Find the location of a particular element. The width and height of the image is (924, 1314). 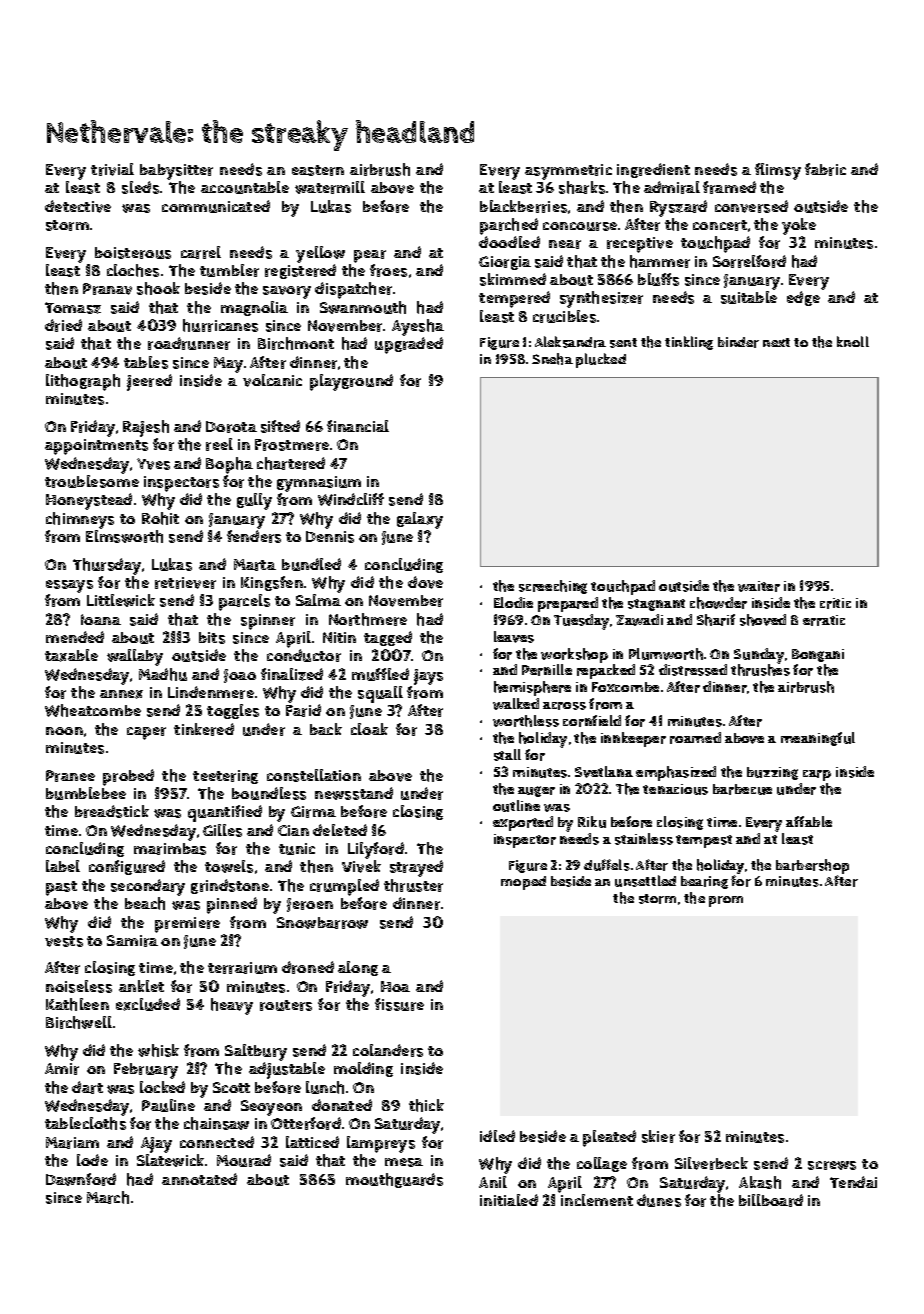

trivial is located at coordinates (112, 169).
